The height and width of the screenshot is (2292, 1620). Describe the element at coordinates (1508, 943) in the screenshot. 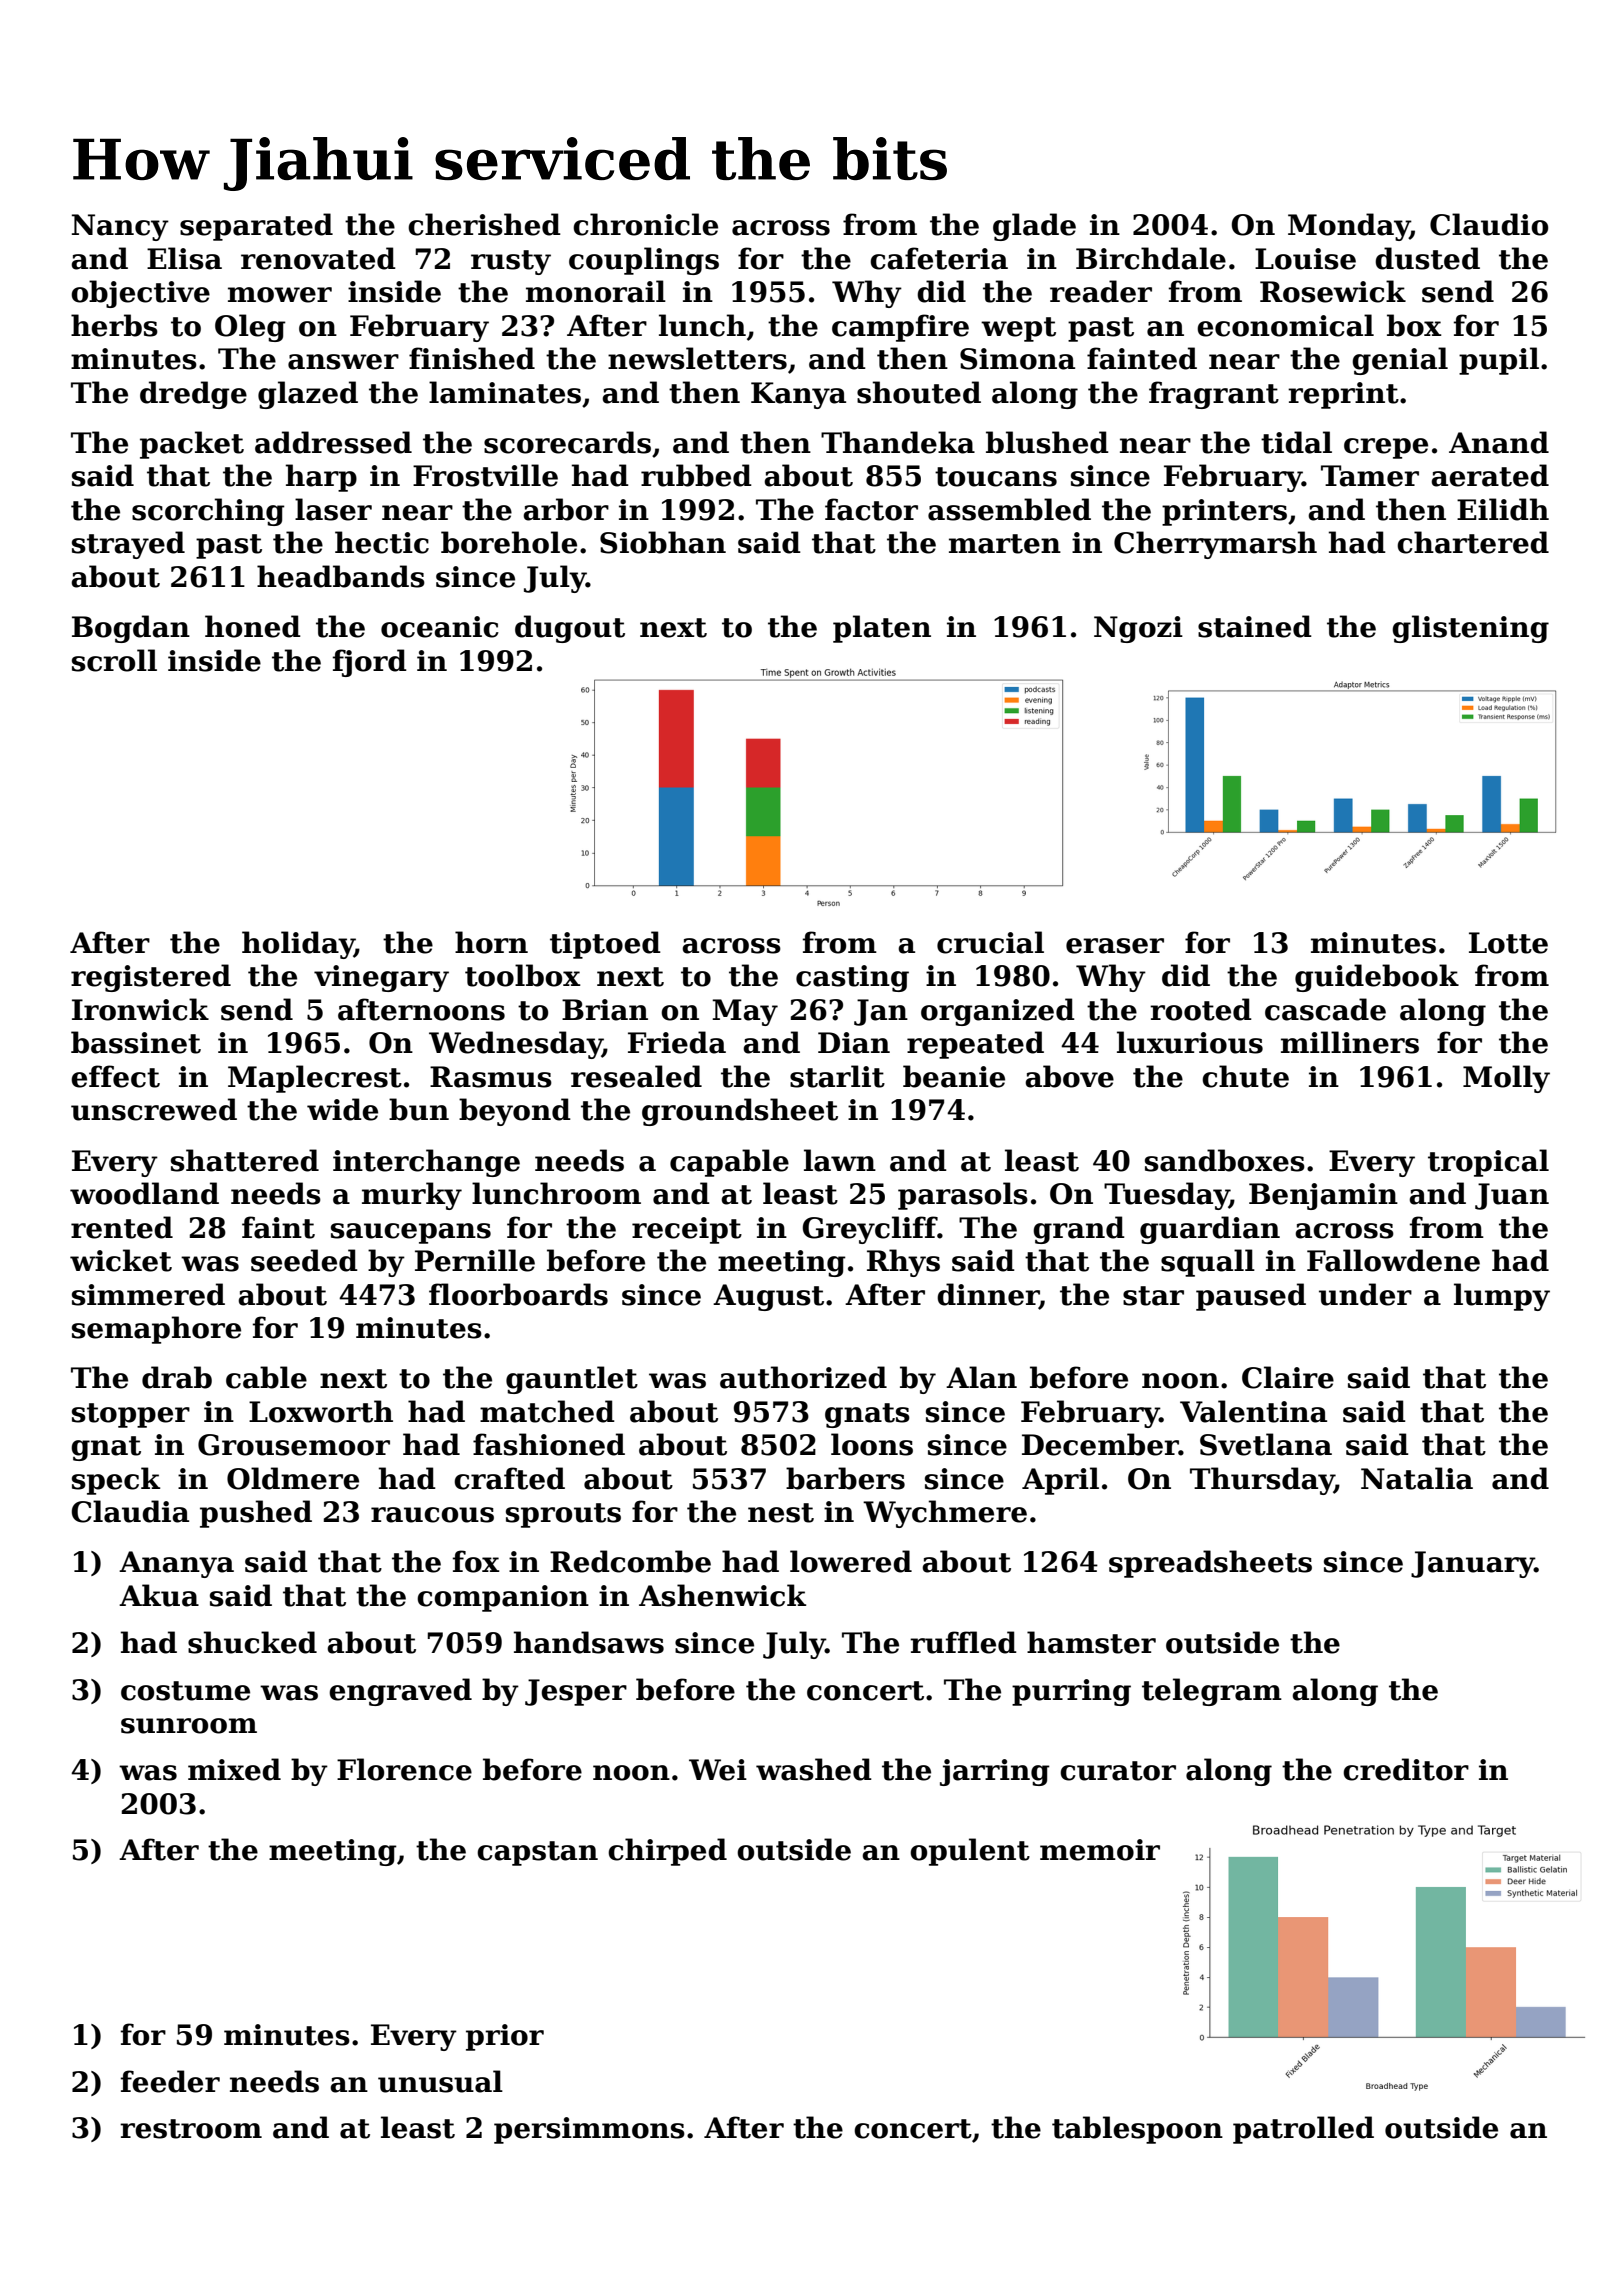

I see `Lotte` at that location.
